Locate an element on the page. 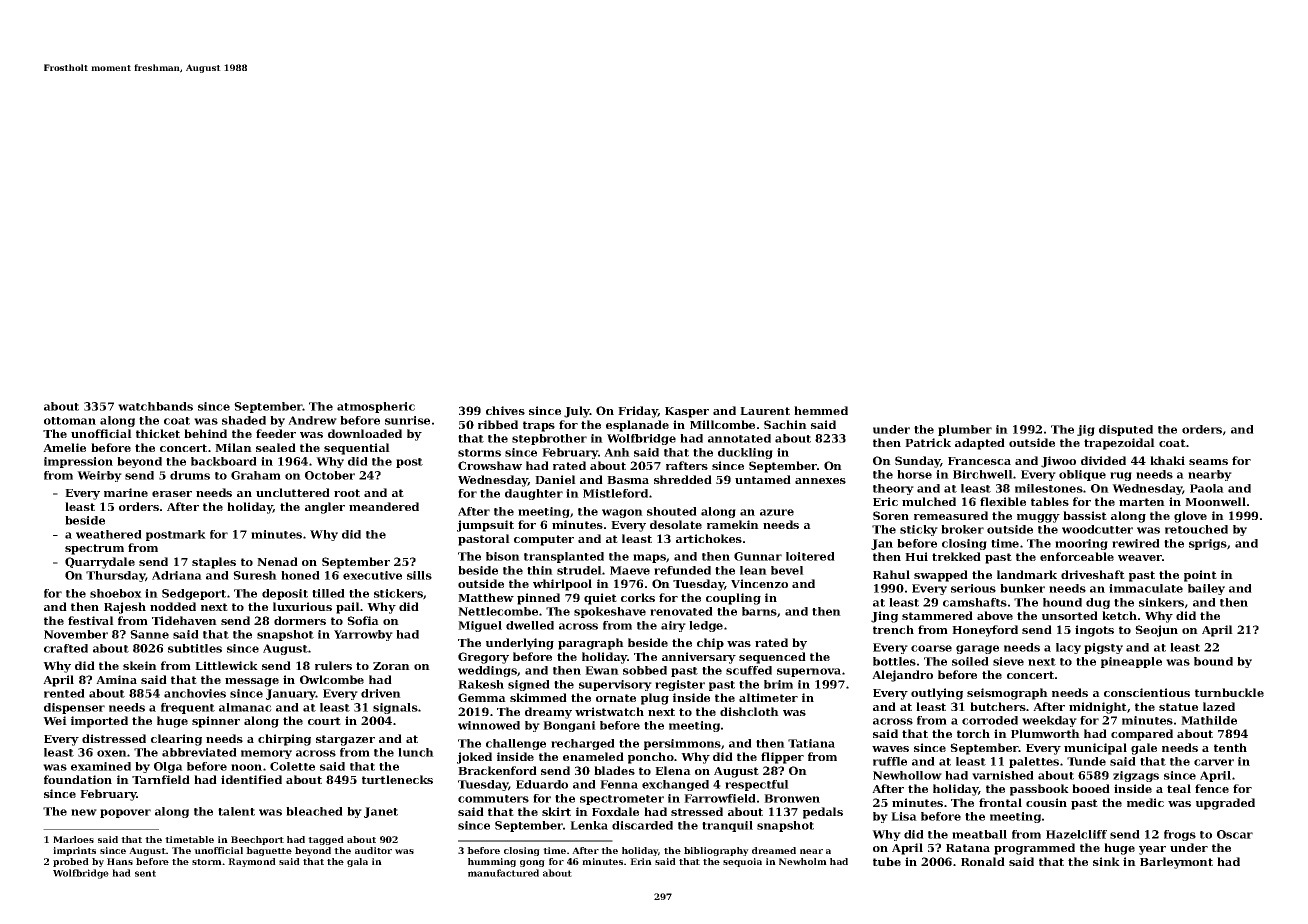 The height and width of the image is (924, 1308). Janet is located at coordinates (381, 812).
